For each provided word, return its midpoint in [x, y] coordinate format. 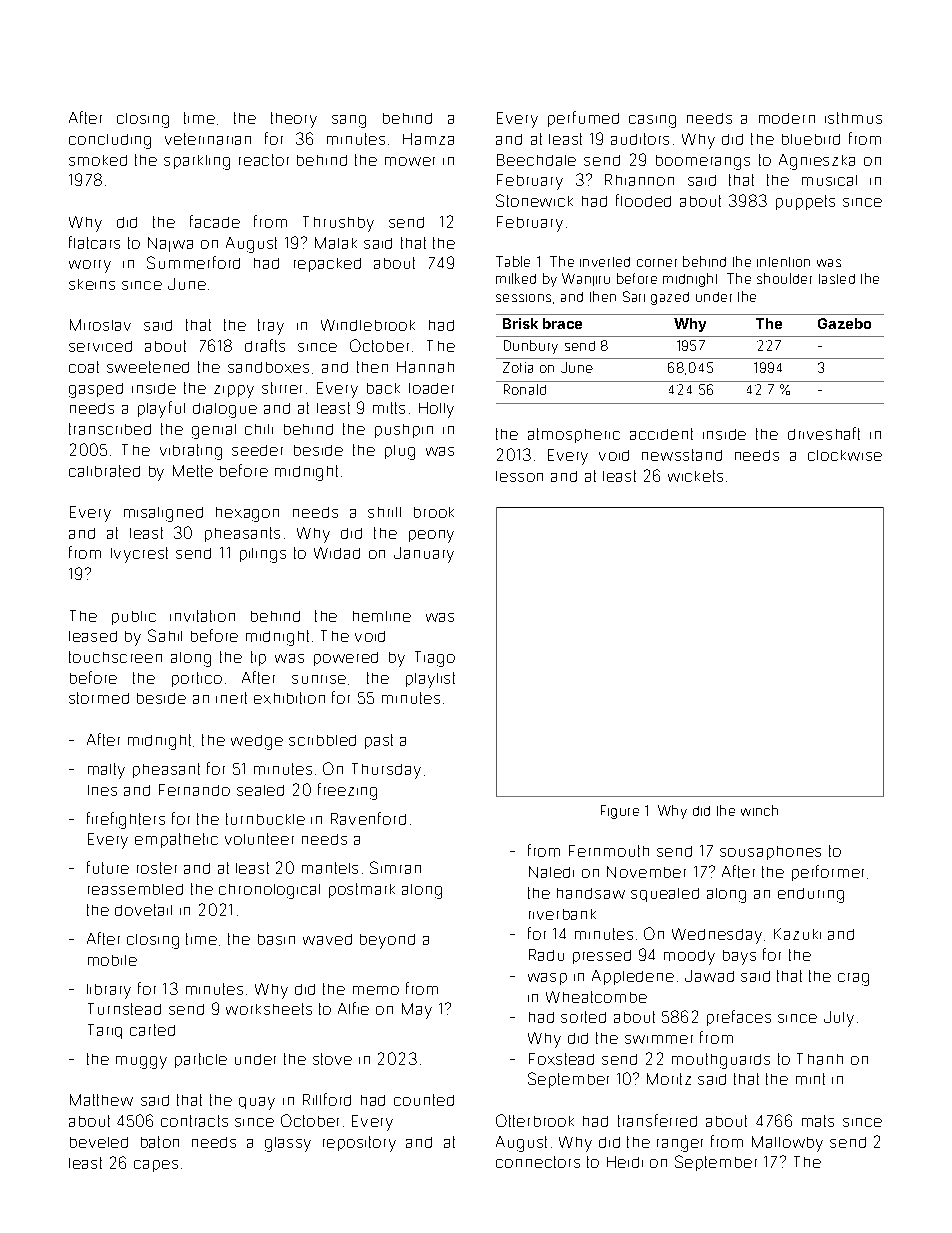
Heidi [625, 1162]
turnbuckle [265, 819]
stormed [99, 698]
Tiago [435, 659]
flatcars [94, 242]
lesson [519, 476]
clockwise [845, 455]
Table [513, 261]
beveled [99, 1142]
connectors [538, 1162]
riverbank [562, 914]
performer [828, 873]
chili [259, 429]
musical [829, 180]
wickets [695, 476]
